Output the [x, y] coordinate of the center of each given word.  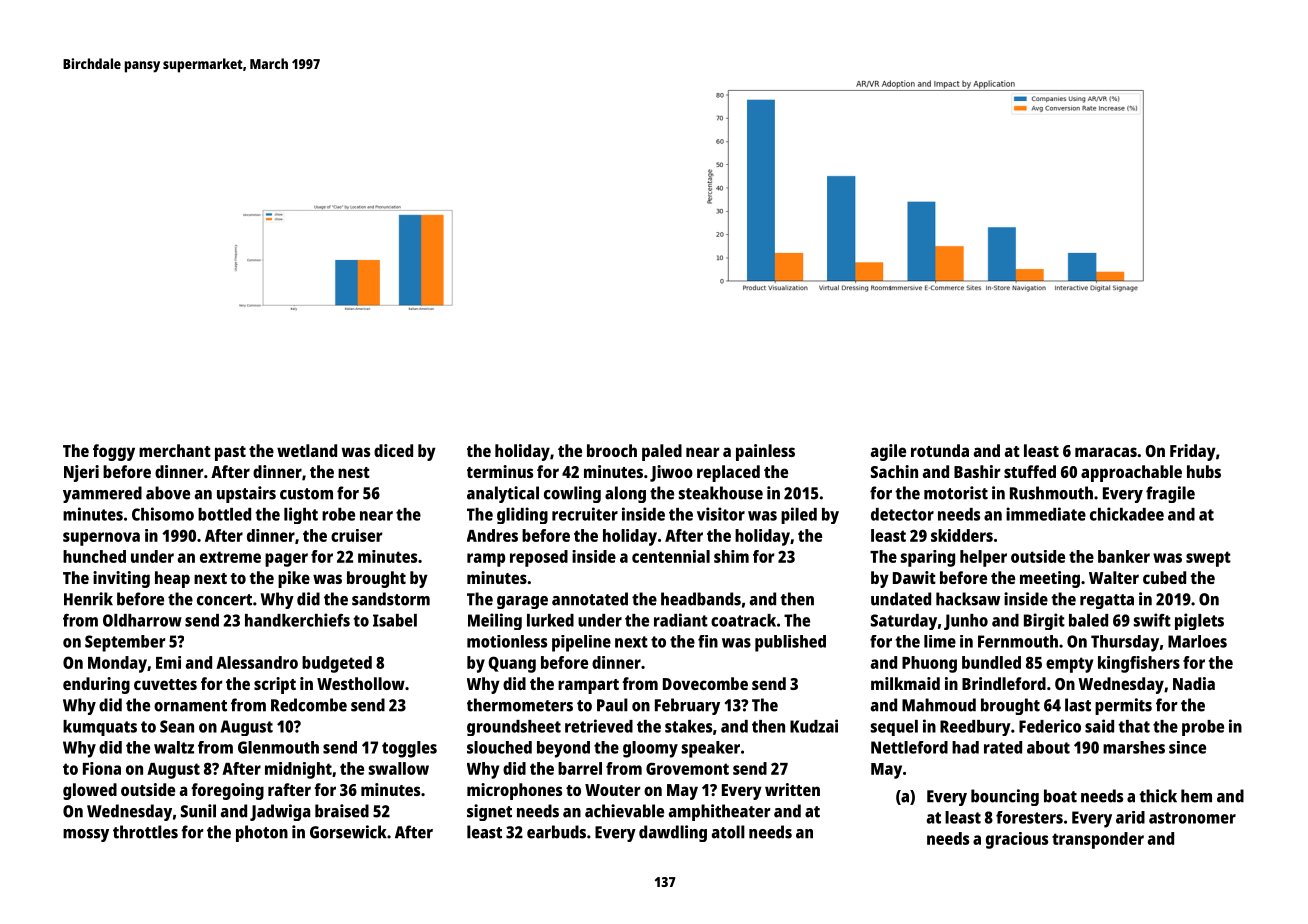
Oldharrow [142, 620]
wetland [307, 450]
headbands [701, 599]
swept [1208, 559]
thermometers [520, 705]
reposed [539, 558]
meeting [1050, 579]
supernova [101, 539]
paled [662, 452]
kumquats [100, 728]
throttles [145, 832]
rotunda [940, 450]
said [1099, 726]
